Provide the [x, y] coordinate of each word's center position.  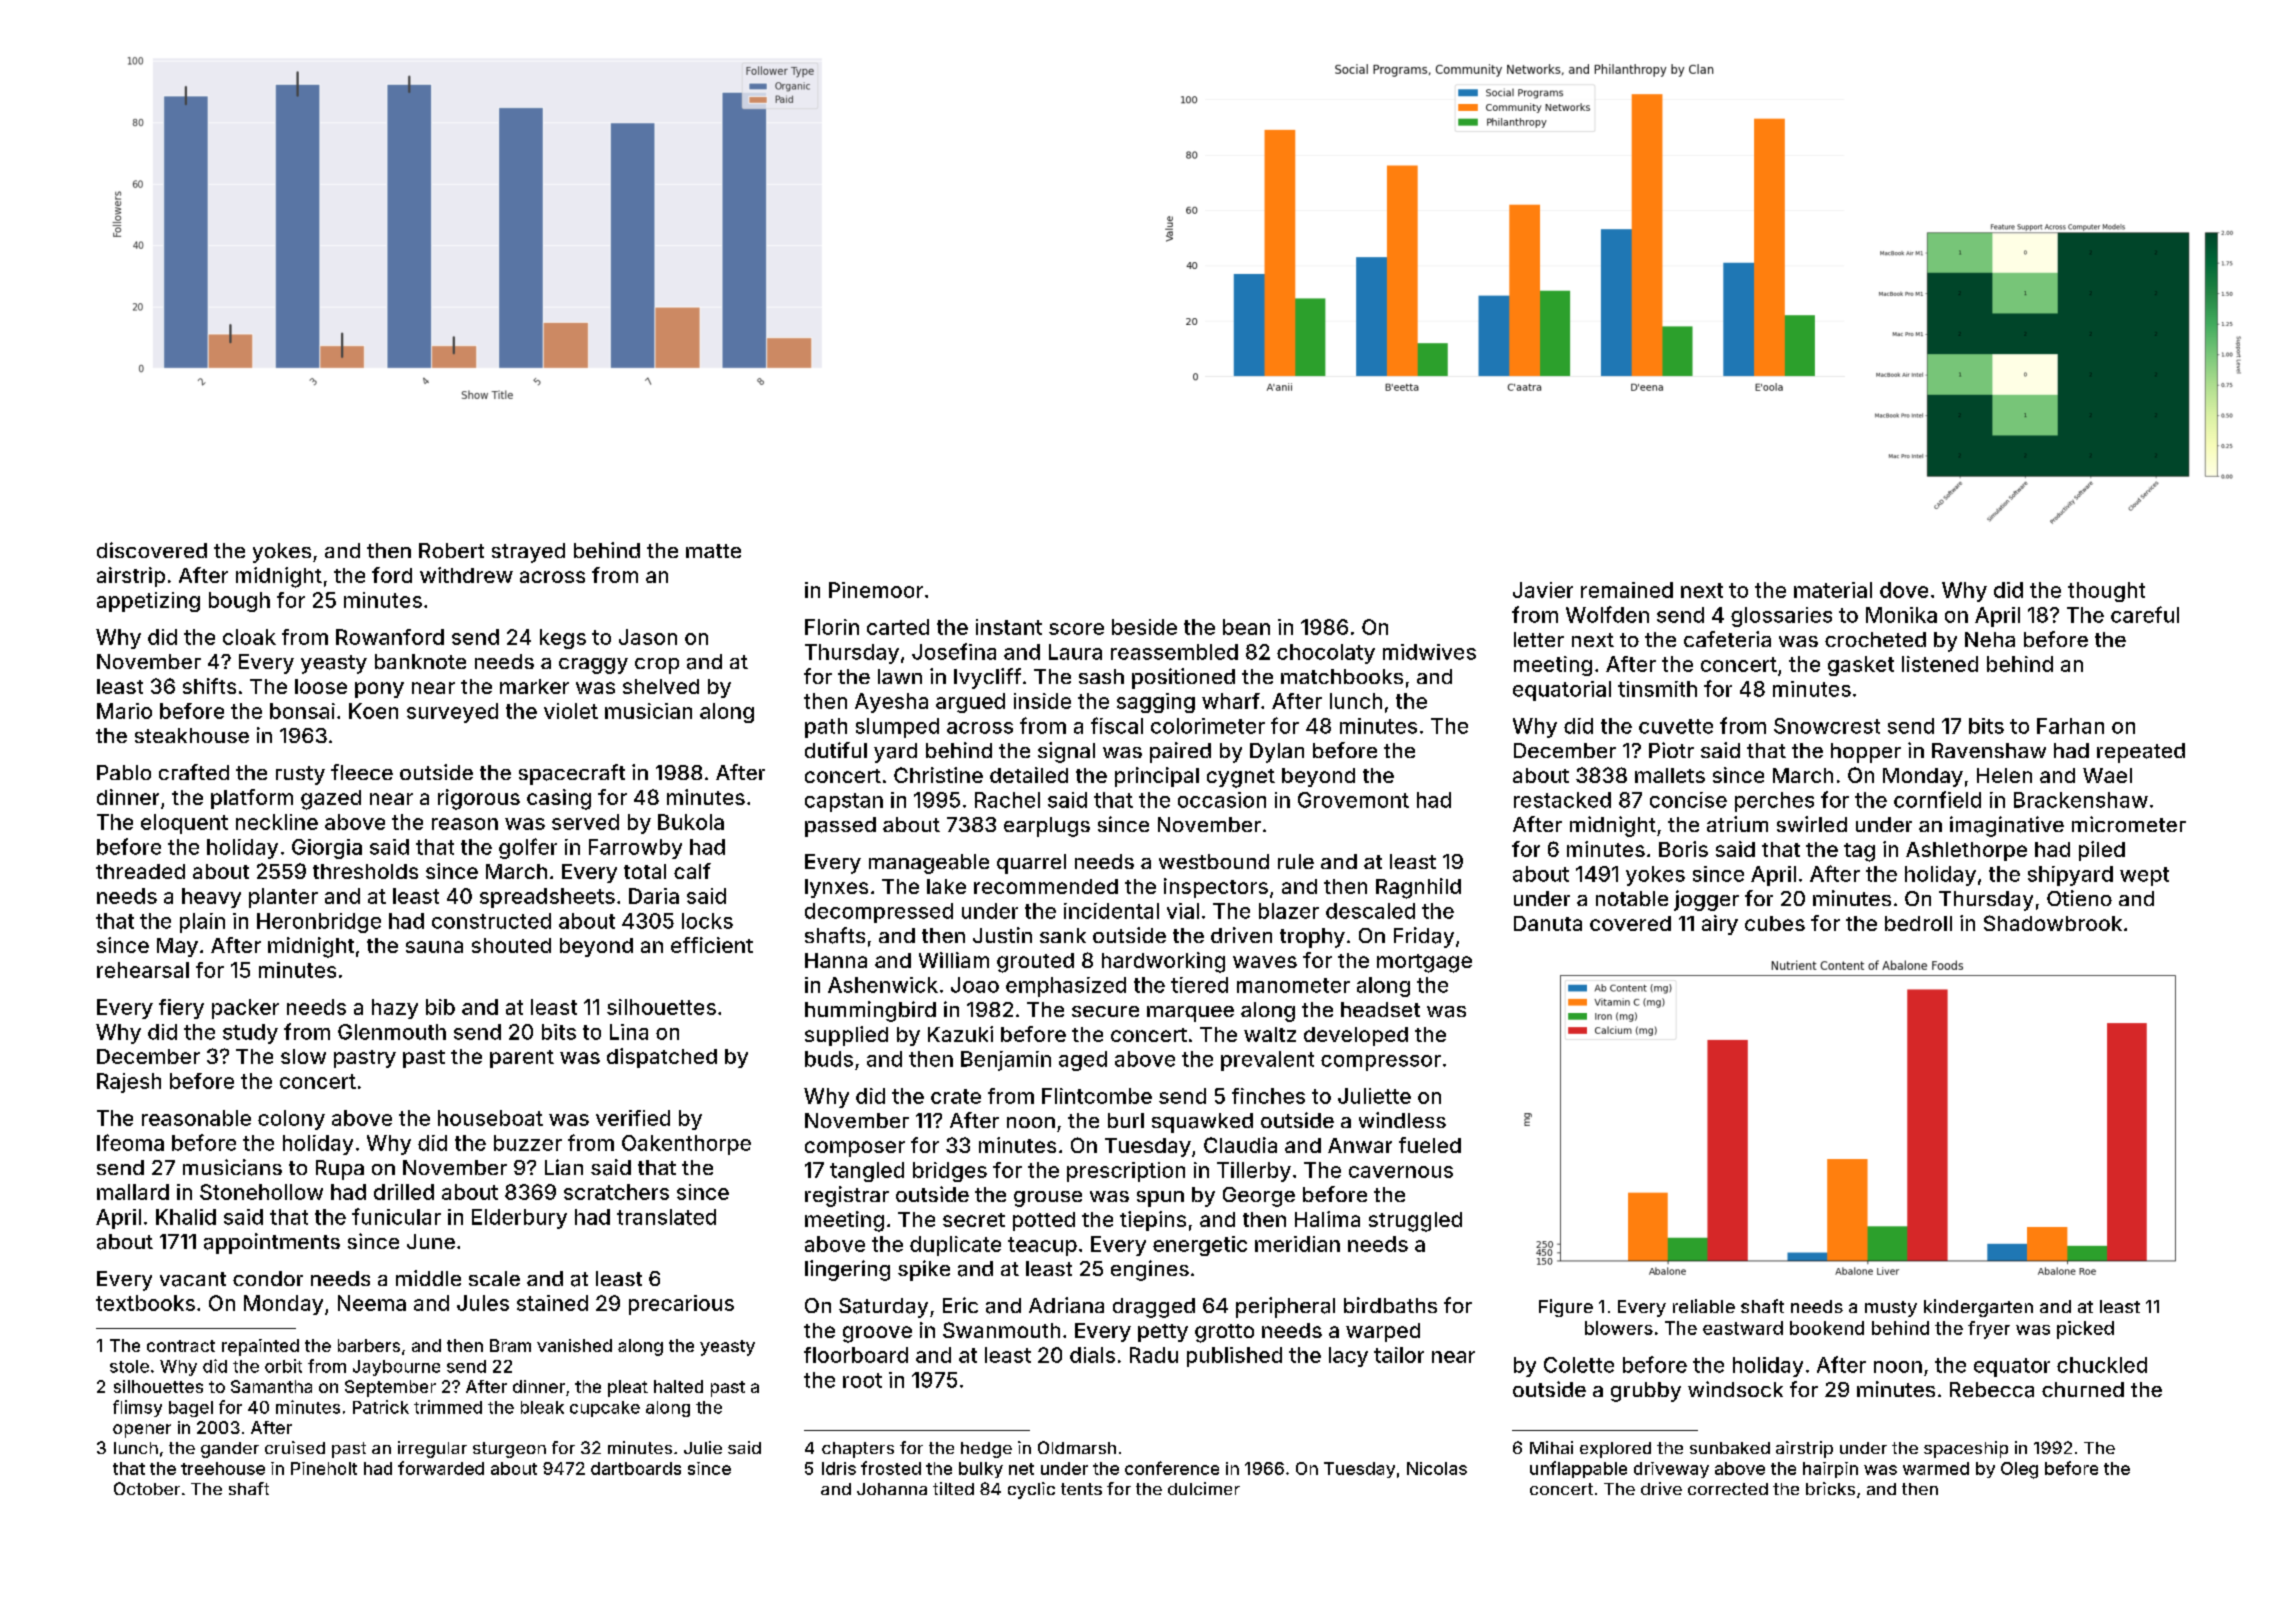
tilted [953, 1488]
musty [1891, 1309]
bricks [1830, 1488]
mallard [133, 1192]
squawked [1202, 1123]
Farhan [2070, 726]
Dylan [1277, 753]
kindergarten [1978, 1308]
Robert [451, 550]
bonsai [302, 711]
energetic [1200, 1246]
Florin [832, 627]
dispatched [662, 1058]
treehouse [223, 1468]
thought [2106, 592]
